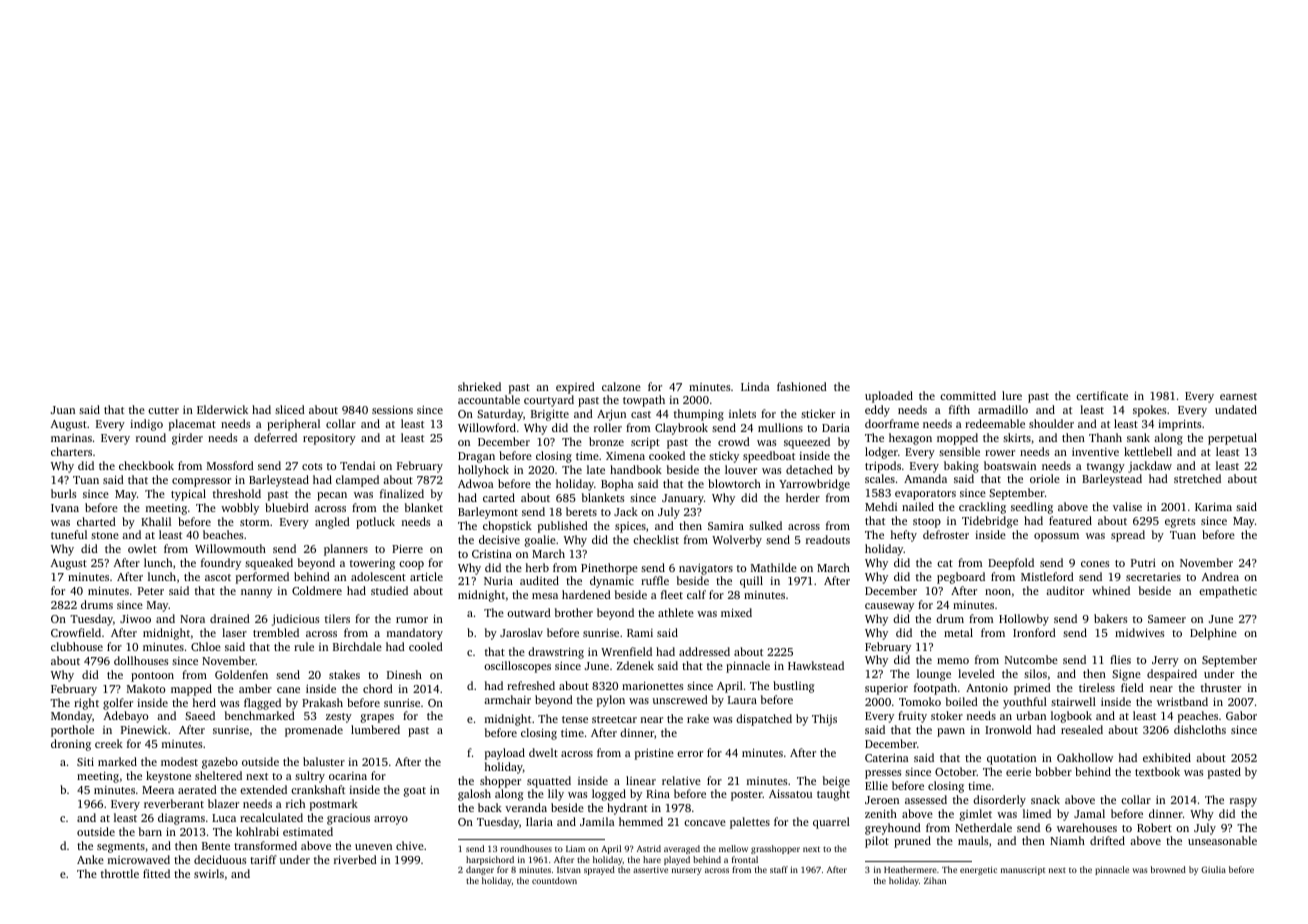  What do you see at coordinates (652, 859) in the screenshot?
I see `hare` at bounding box center [652, 859].
